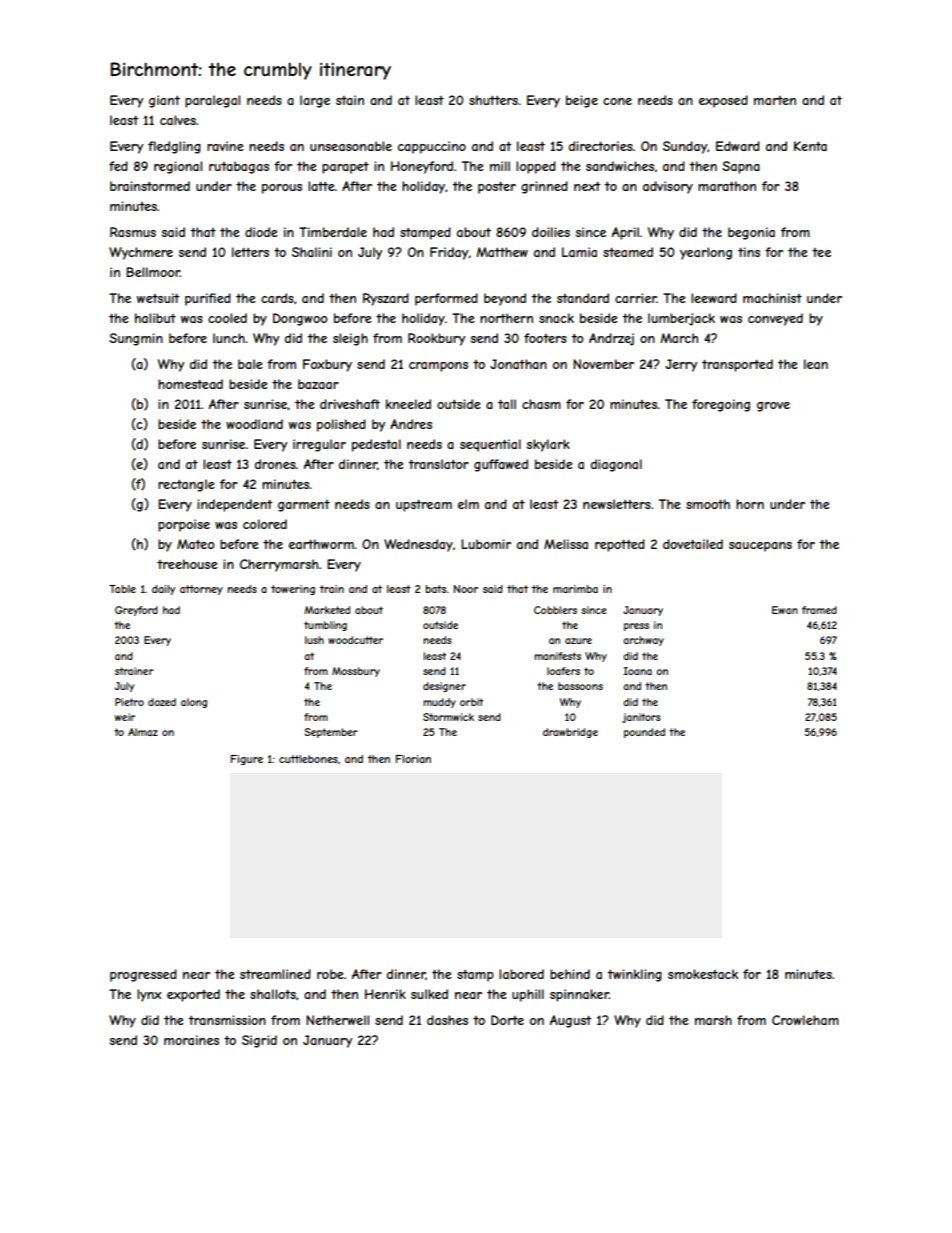 This screenshot has height=1233, width=952. I want to click on carrier, so click(636, 298).
